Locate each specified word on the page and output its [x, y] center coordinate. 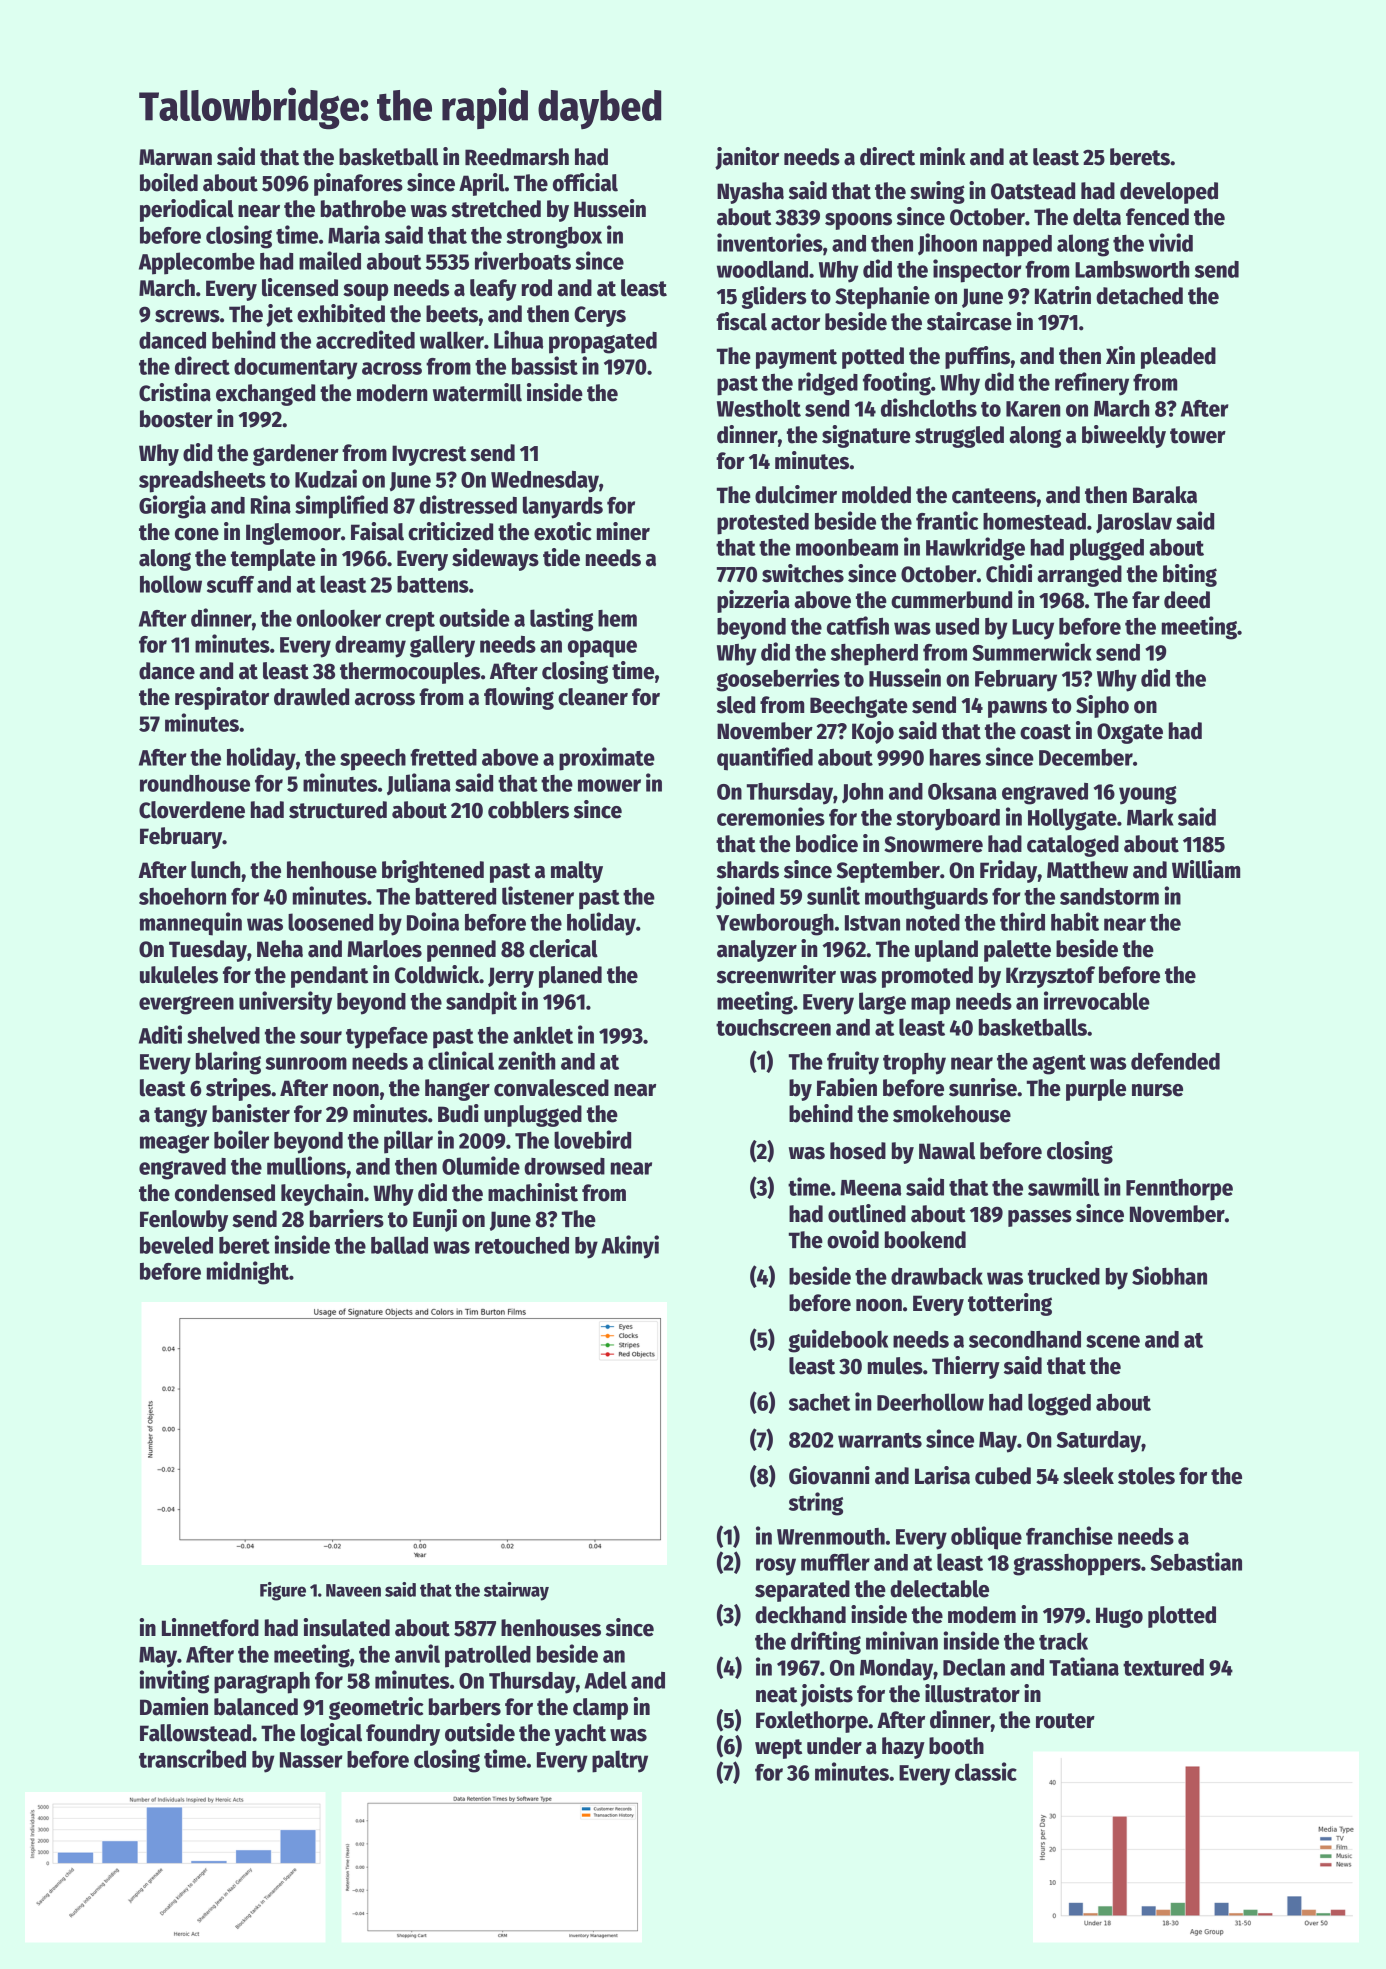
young [1148, 795]
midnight [248, 1273]
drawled [311, 697]
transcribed [192, 1758]
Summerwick [1032, 651]
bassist [545, 365]
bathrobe [363, 209]
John [862, 793]
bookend [925, 1240]
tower [1198, 436]
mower [609, 785]
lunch [216, 870]
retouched [522, 1245]
